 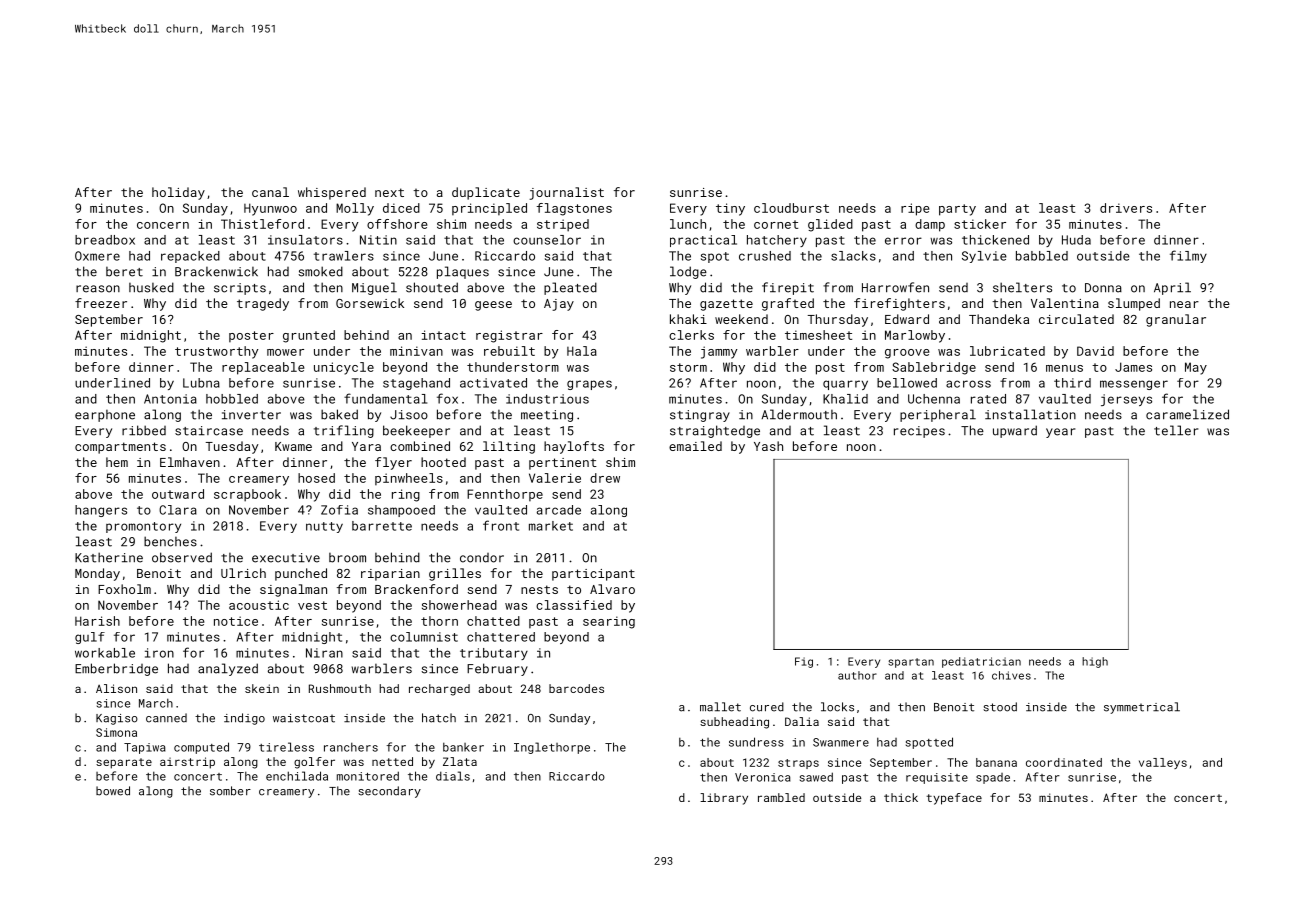 I want to click on bowed, so click(x=113, y=791).
